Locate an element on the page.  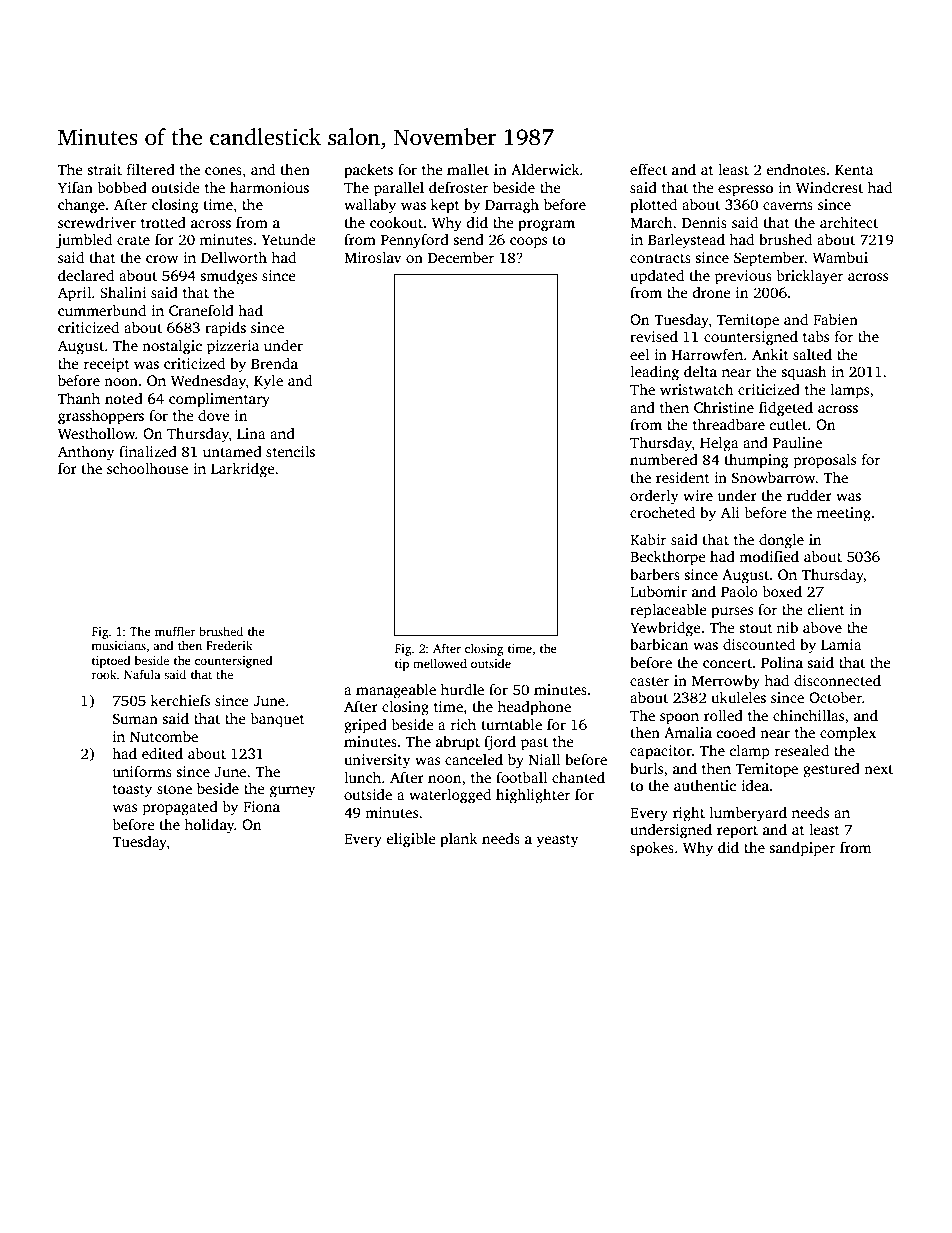
updated is located at coordinates (657, 277).
